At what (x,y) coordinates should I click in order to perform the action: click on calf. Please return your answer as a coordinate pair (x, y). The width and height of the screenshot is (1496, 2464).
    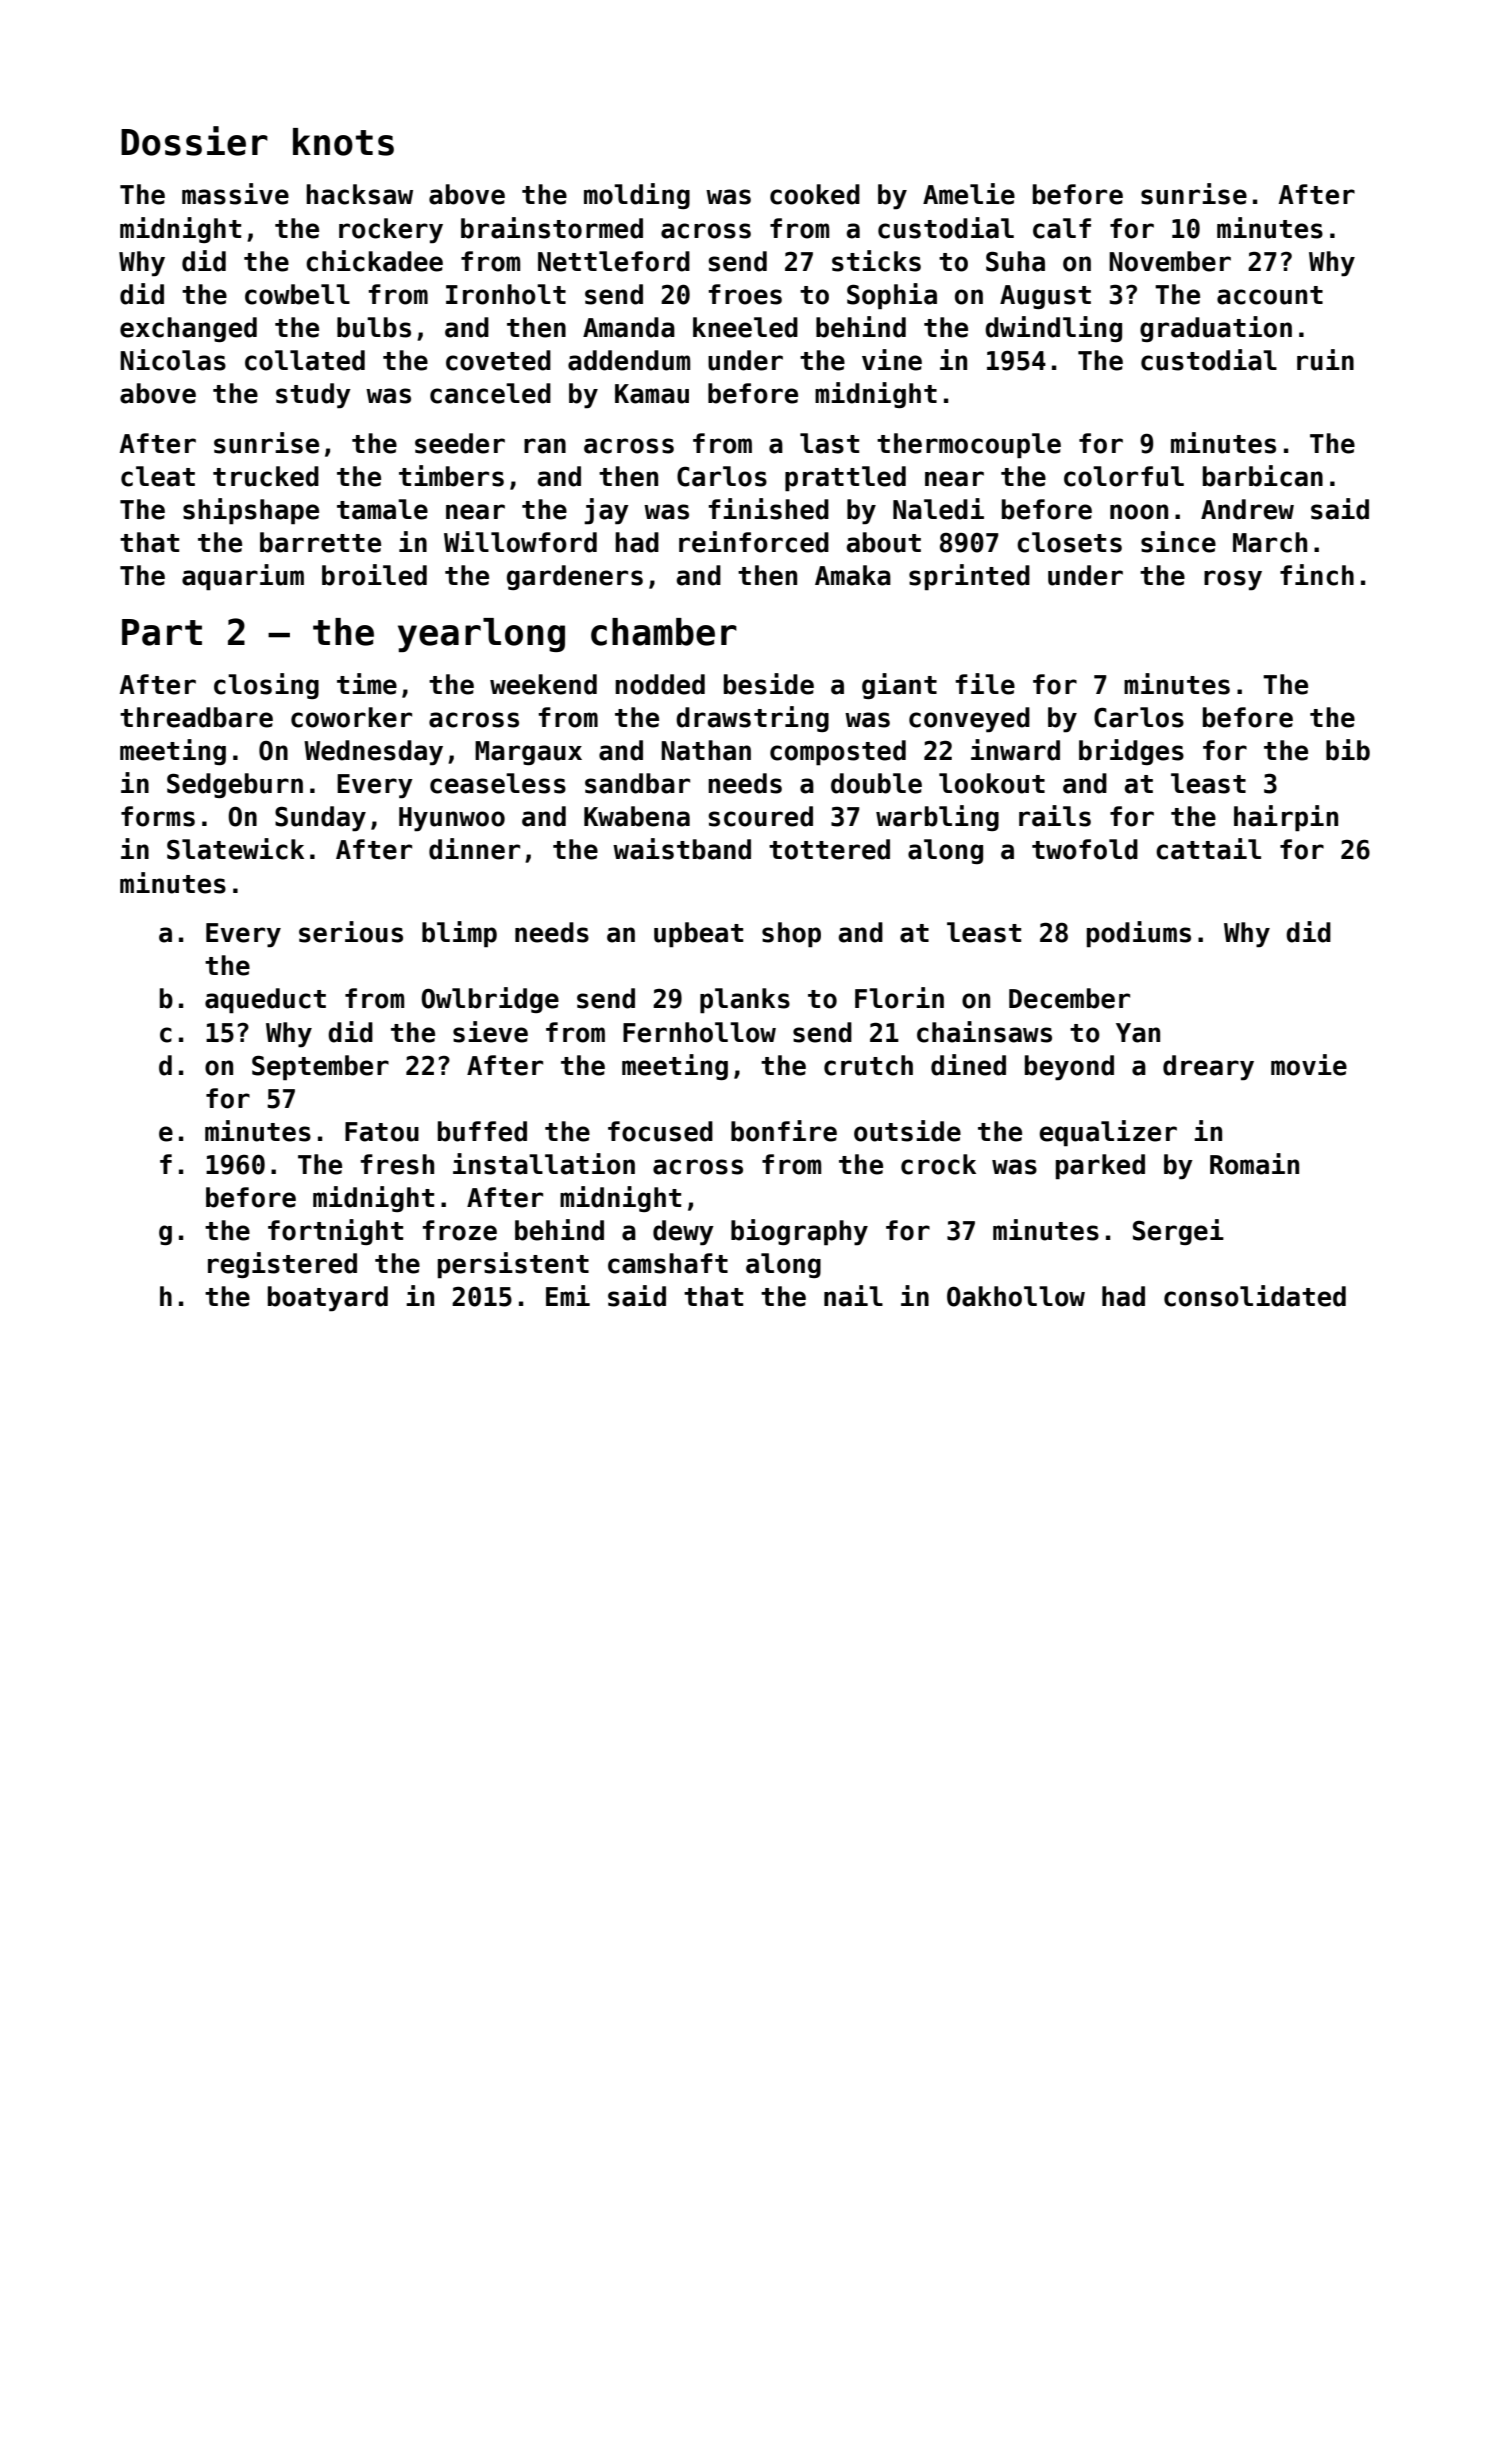
    Looking at the image, I should click on (1062, 228).
